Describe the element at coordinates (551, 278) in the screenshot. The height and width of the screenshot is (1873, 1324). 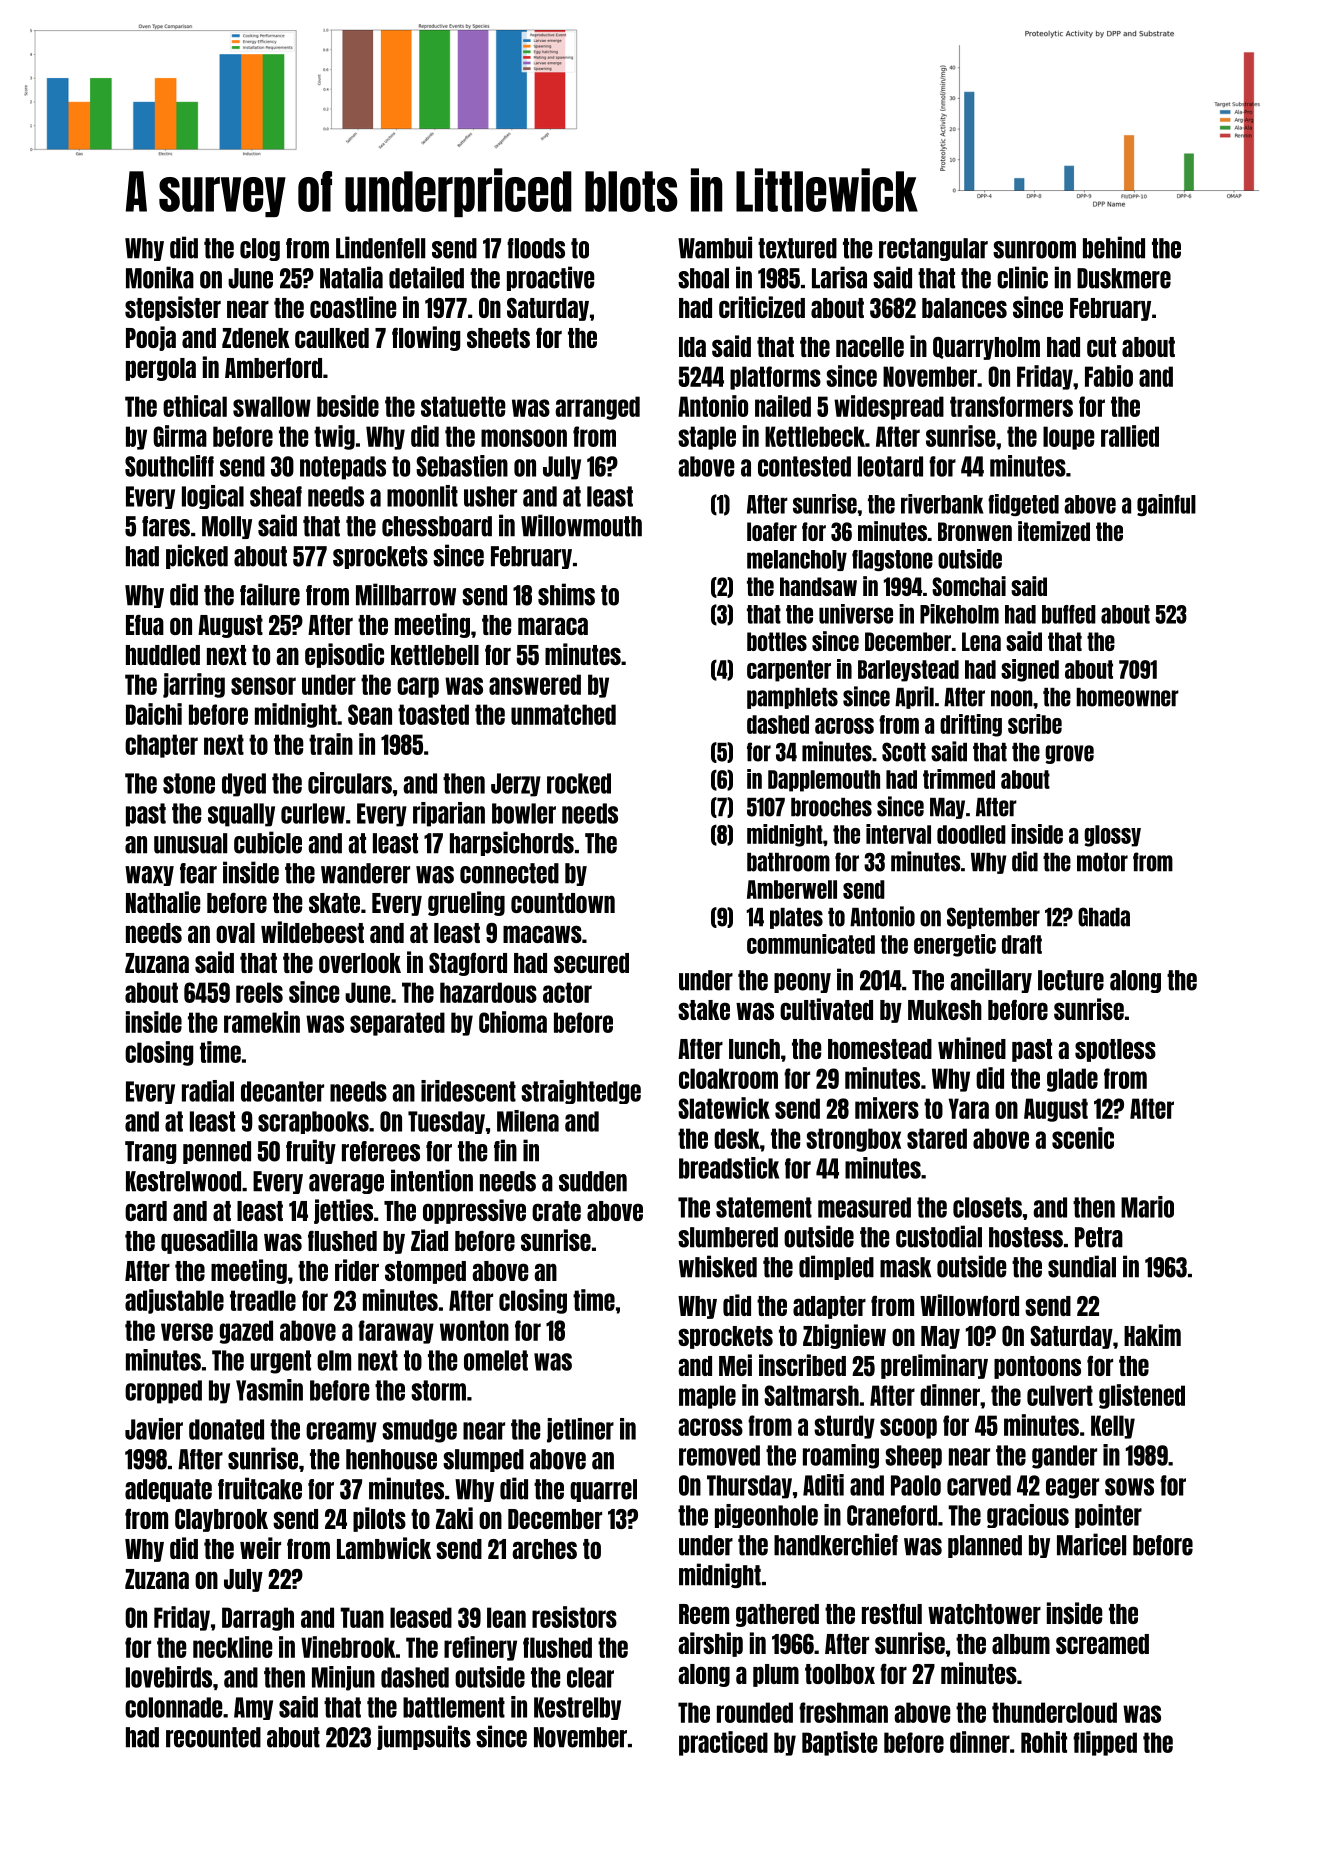
I see `proactive` at that location.
